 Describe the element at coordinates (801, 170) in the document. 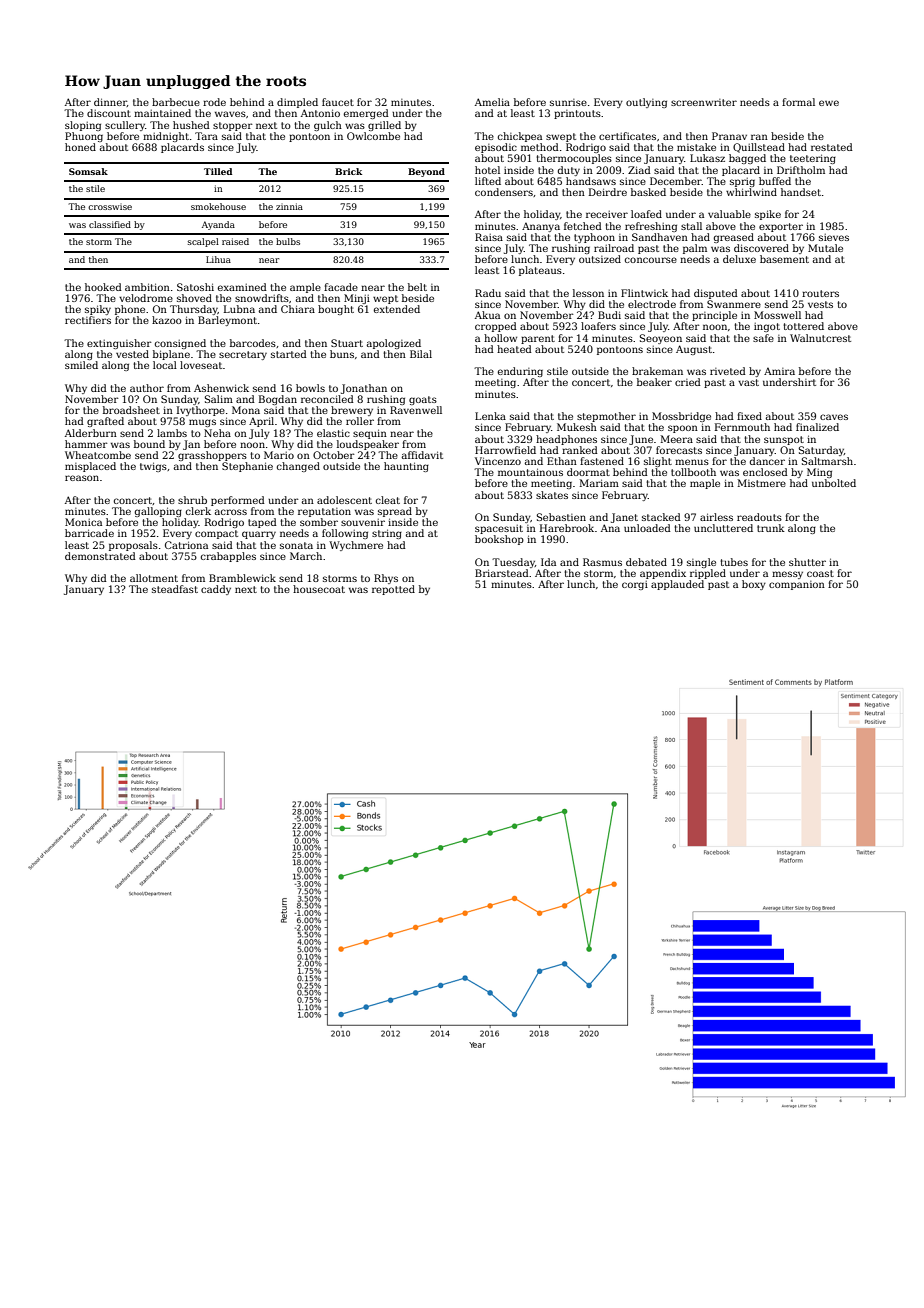

I see `Driftholm` at that location.
